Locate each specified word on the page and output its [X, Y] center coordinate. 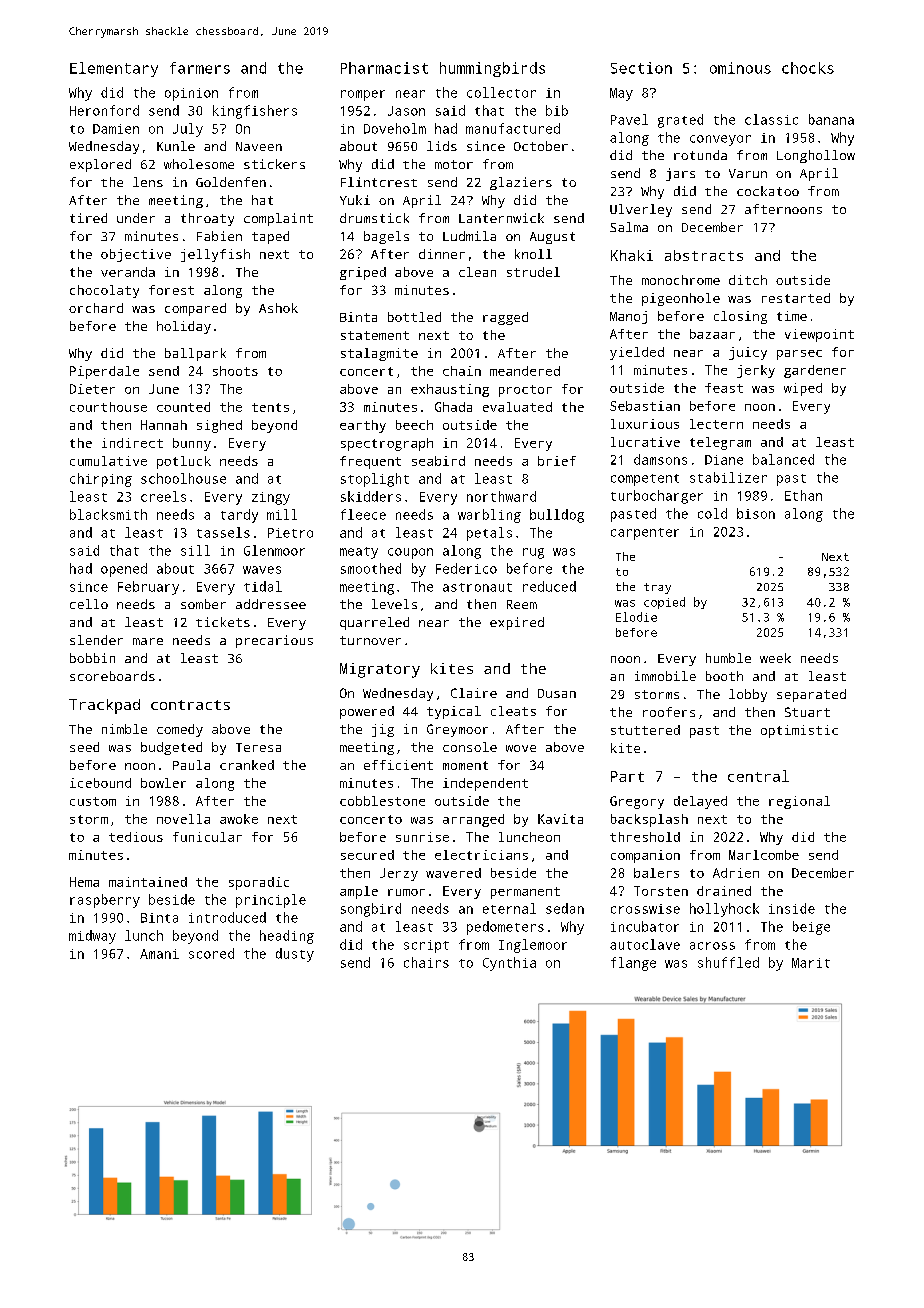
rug [533, 553]
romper [363, 95]
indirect [132, 443]
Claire [474, 693]
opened [124, 570]
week [775, 658]
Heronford [104, 110]
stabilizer [728, 477]
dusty [295, 955]
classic [771, 119]
